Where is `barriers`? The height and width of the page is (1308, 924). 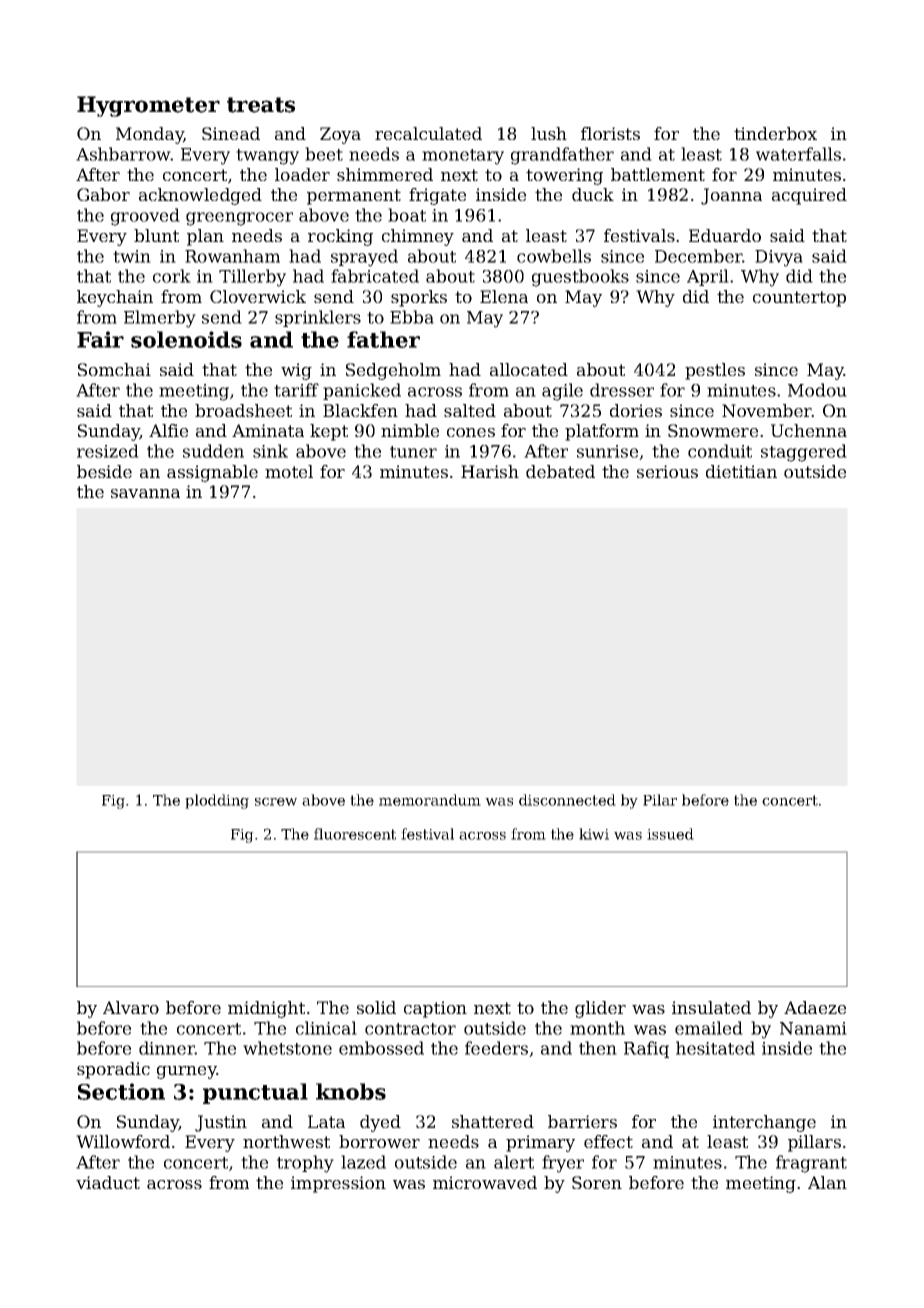
barriers is located at coordinates (582, 1121).
